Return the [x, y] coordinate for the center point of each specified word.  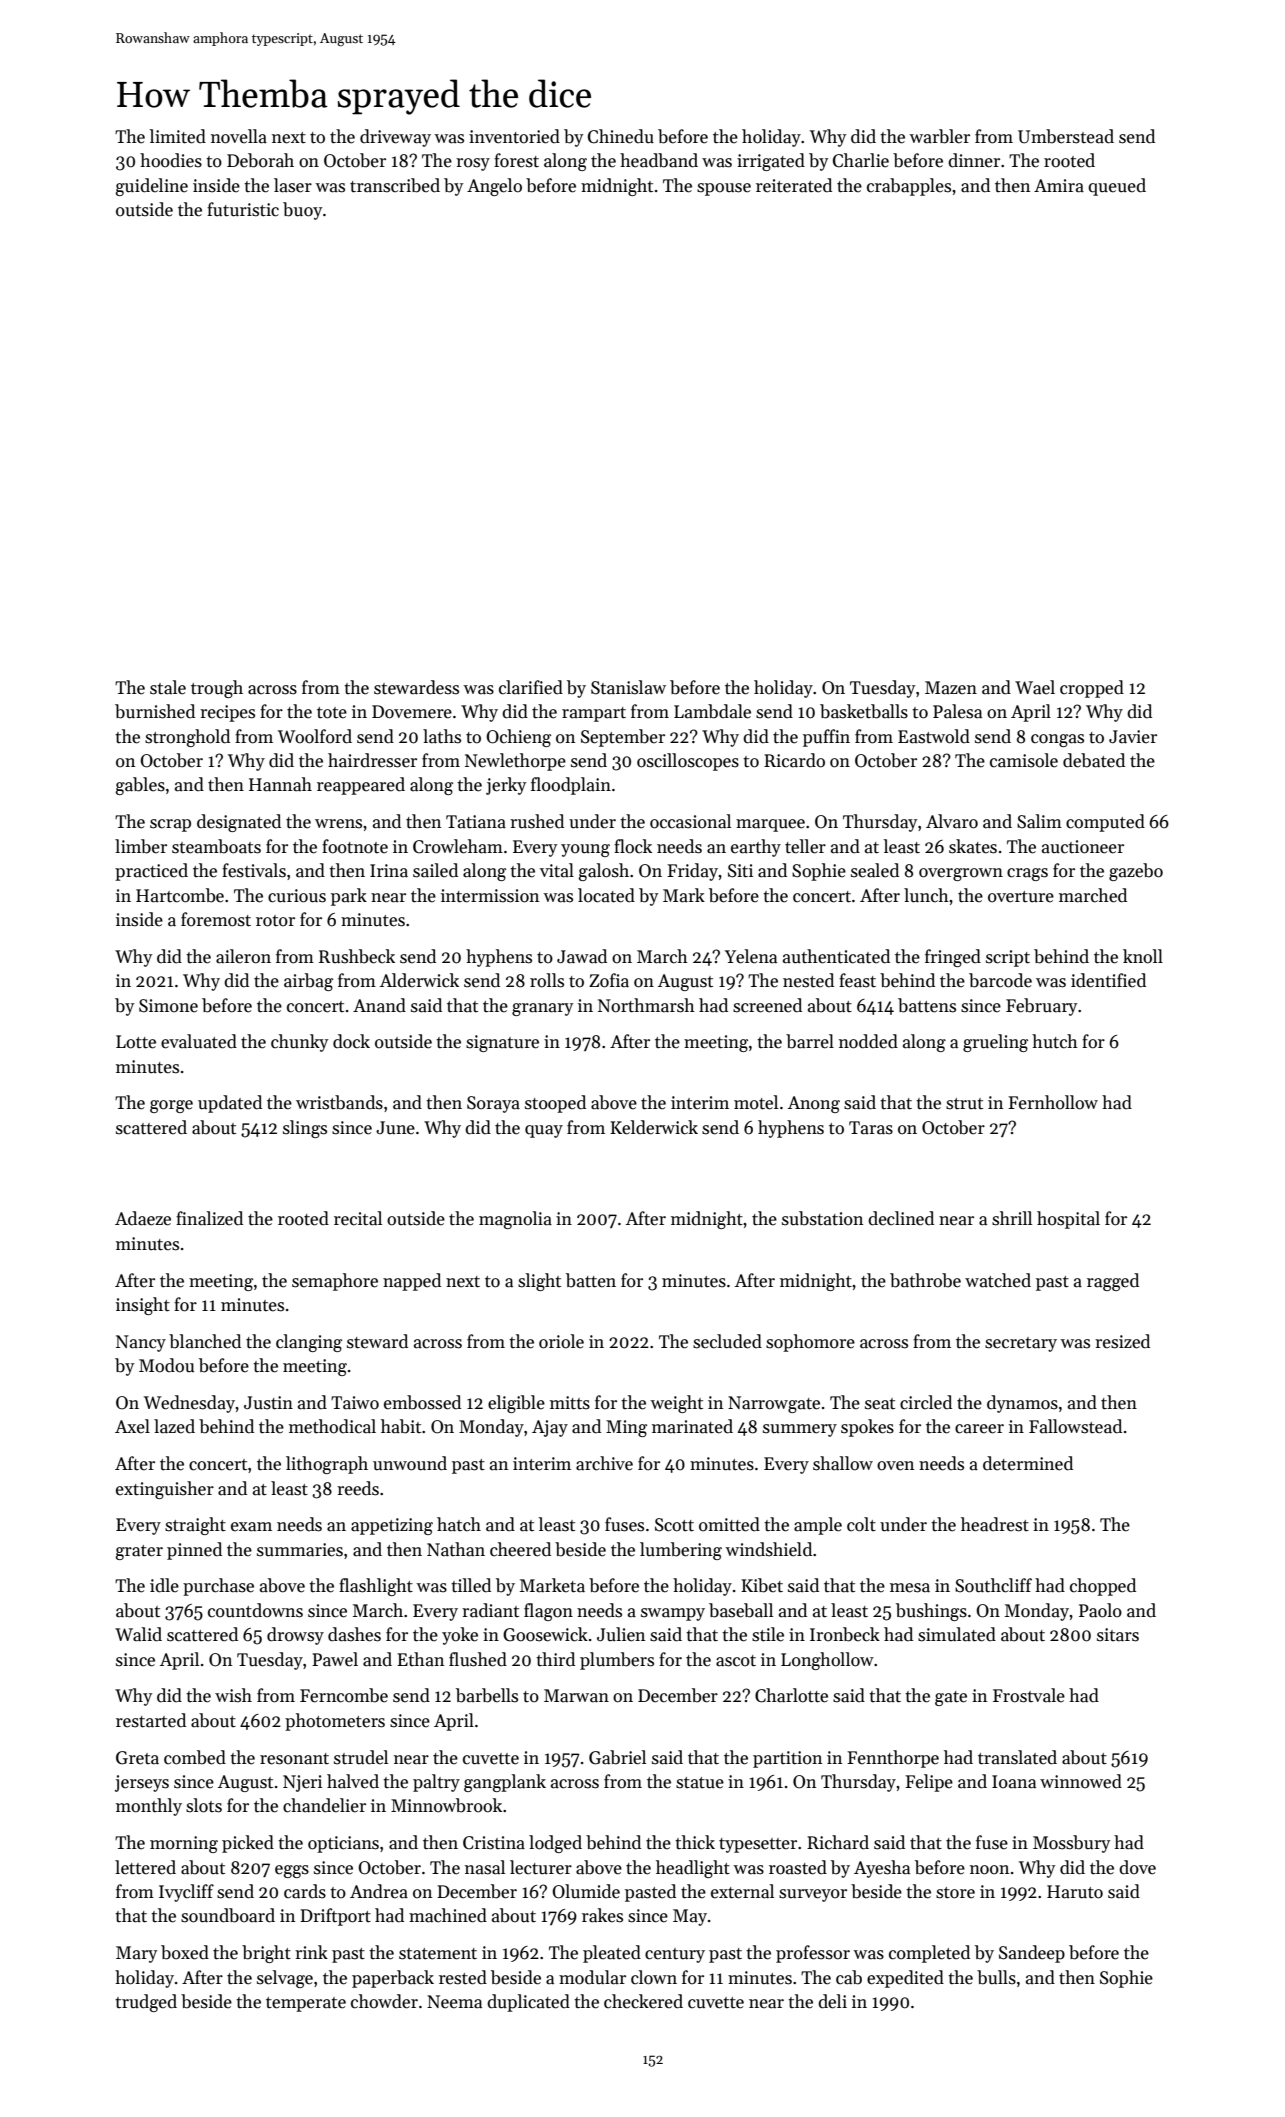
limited [178, 136]
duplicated [528, 2003]
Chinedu [621, 136]
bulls [996, 1977]
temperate [306, 2004]
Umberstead [1066, 136]
